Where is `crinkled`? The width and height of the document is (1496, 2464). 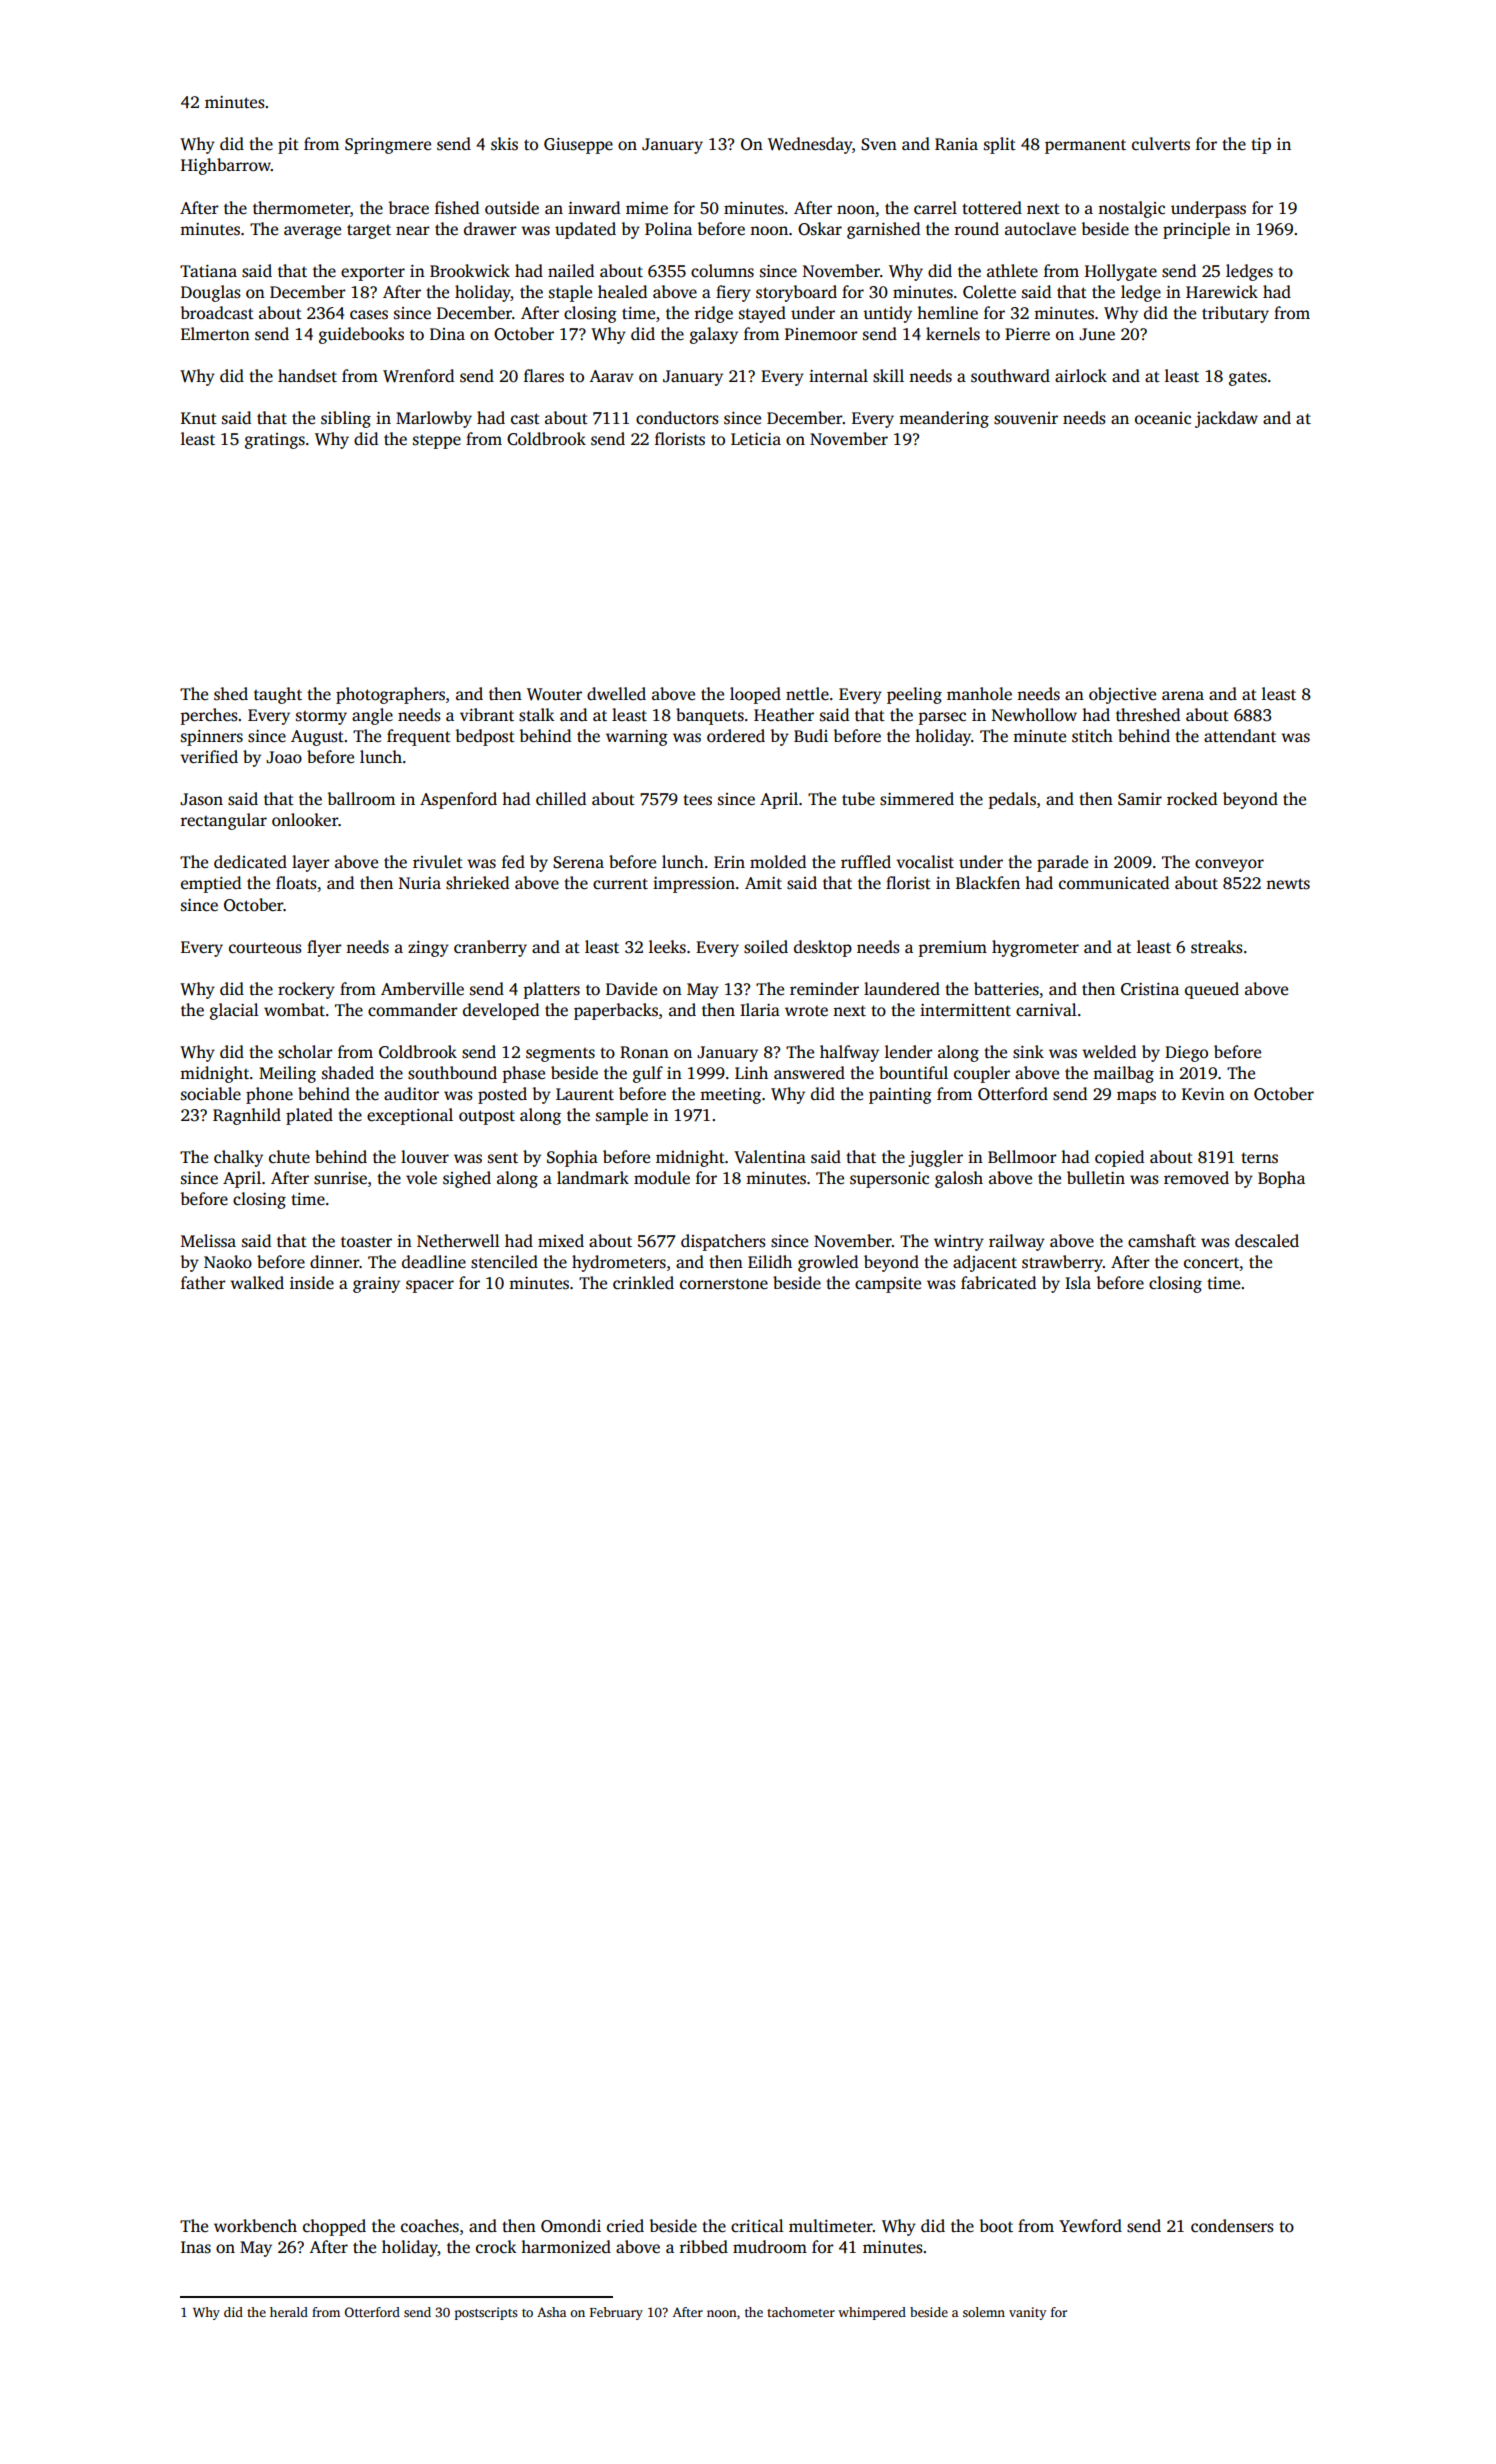 crinkled is located at coordinates (643, 1283).
